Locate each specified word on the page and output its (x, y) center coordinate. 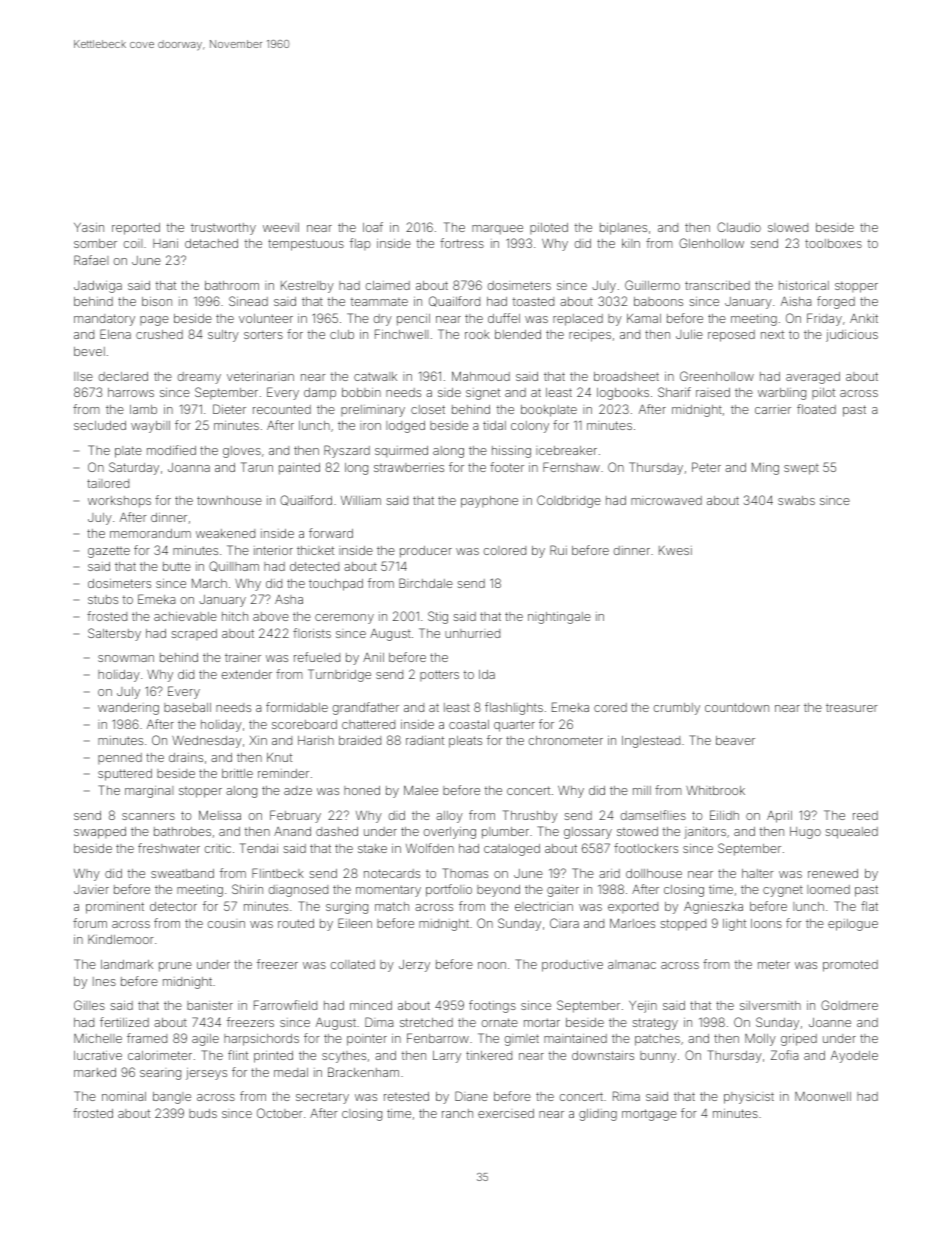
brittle (237, 773)
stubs (103, 599)
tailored (108, 483)
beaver (735, 740)
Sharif (674, 392)
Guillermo (652, 285)
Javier (91, 889)
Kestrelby (307, 286)
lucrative (98, 1055)
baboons (658, 301)
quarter (514, 726)
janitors (705, 833)
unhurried (472, 633)
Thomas (465, 873)
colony (530, 427)
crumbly (677, 709)
